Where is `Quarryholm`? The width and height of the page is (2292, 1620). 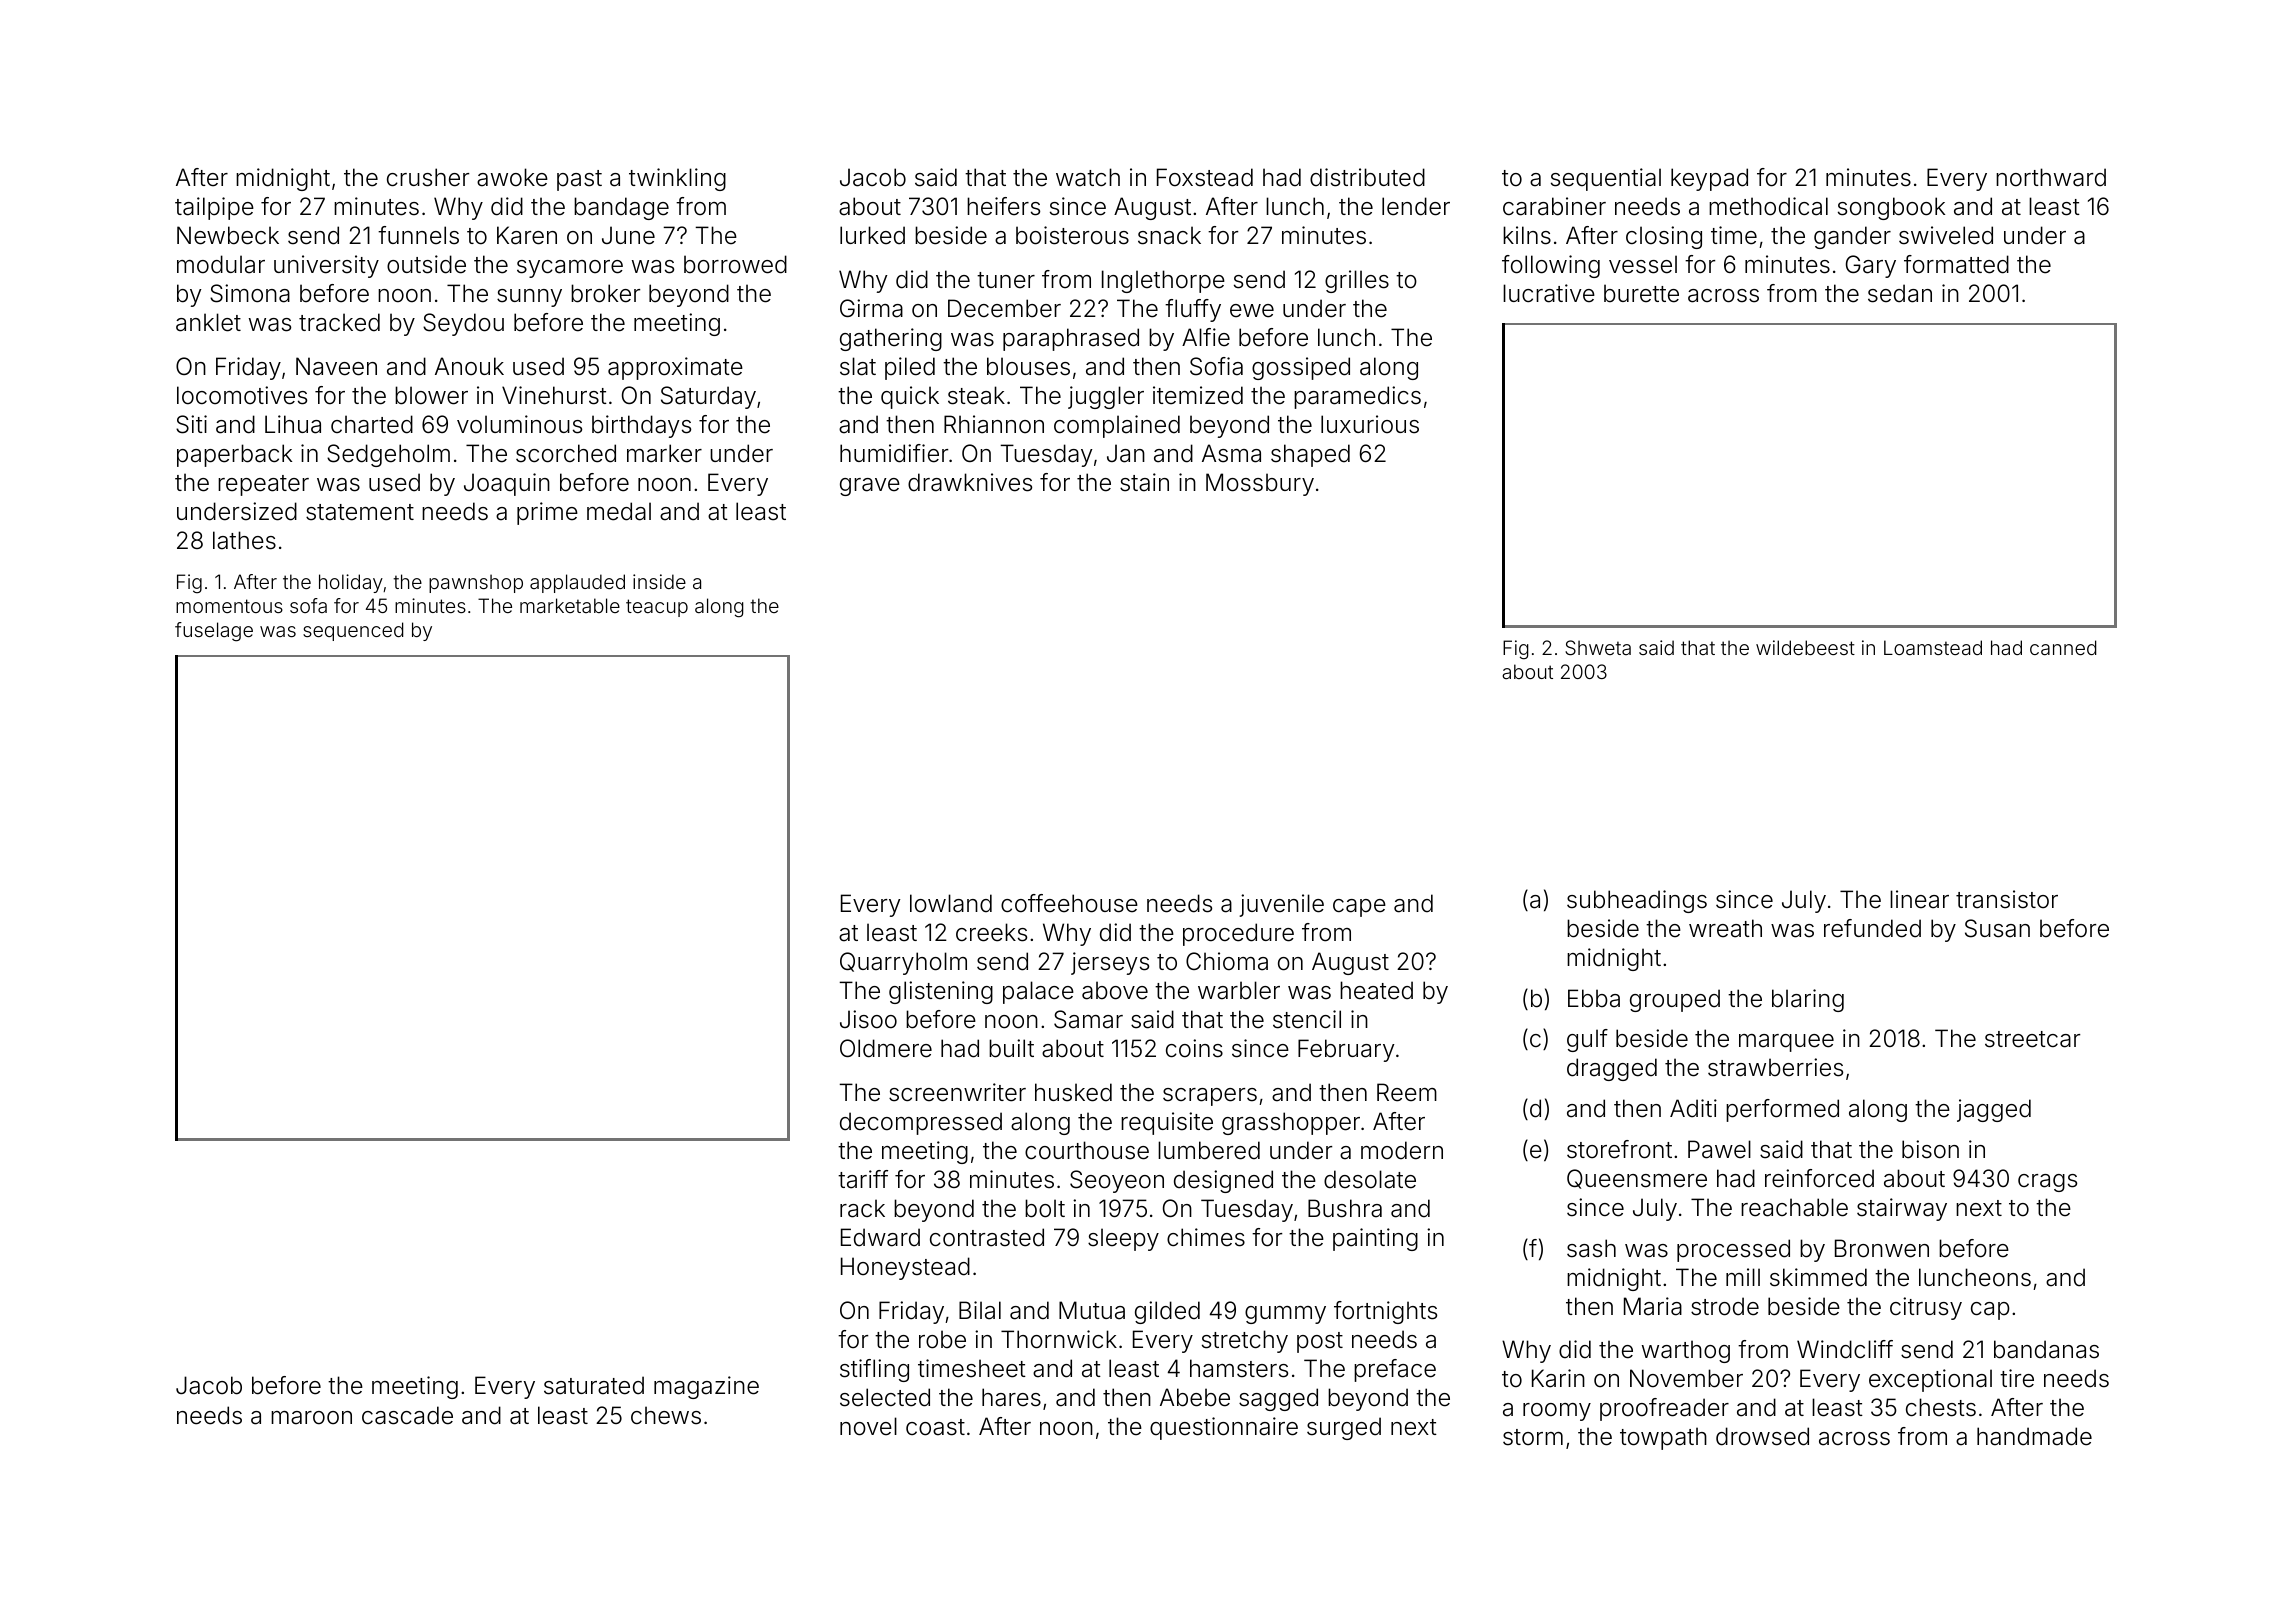 Quarryholm is located at coordinates (903, 963).
